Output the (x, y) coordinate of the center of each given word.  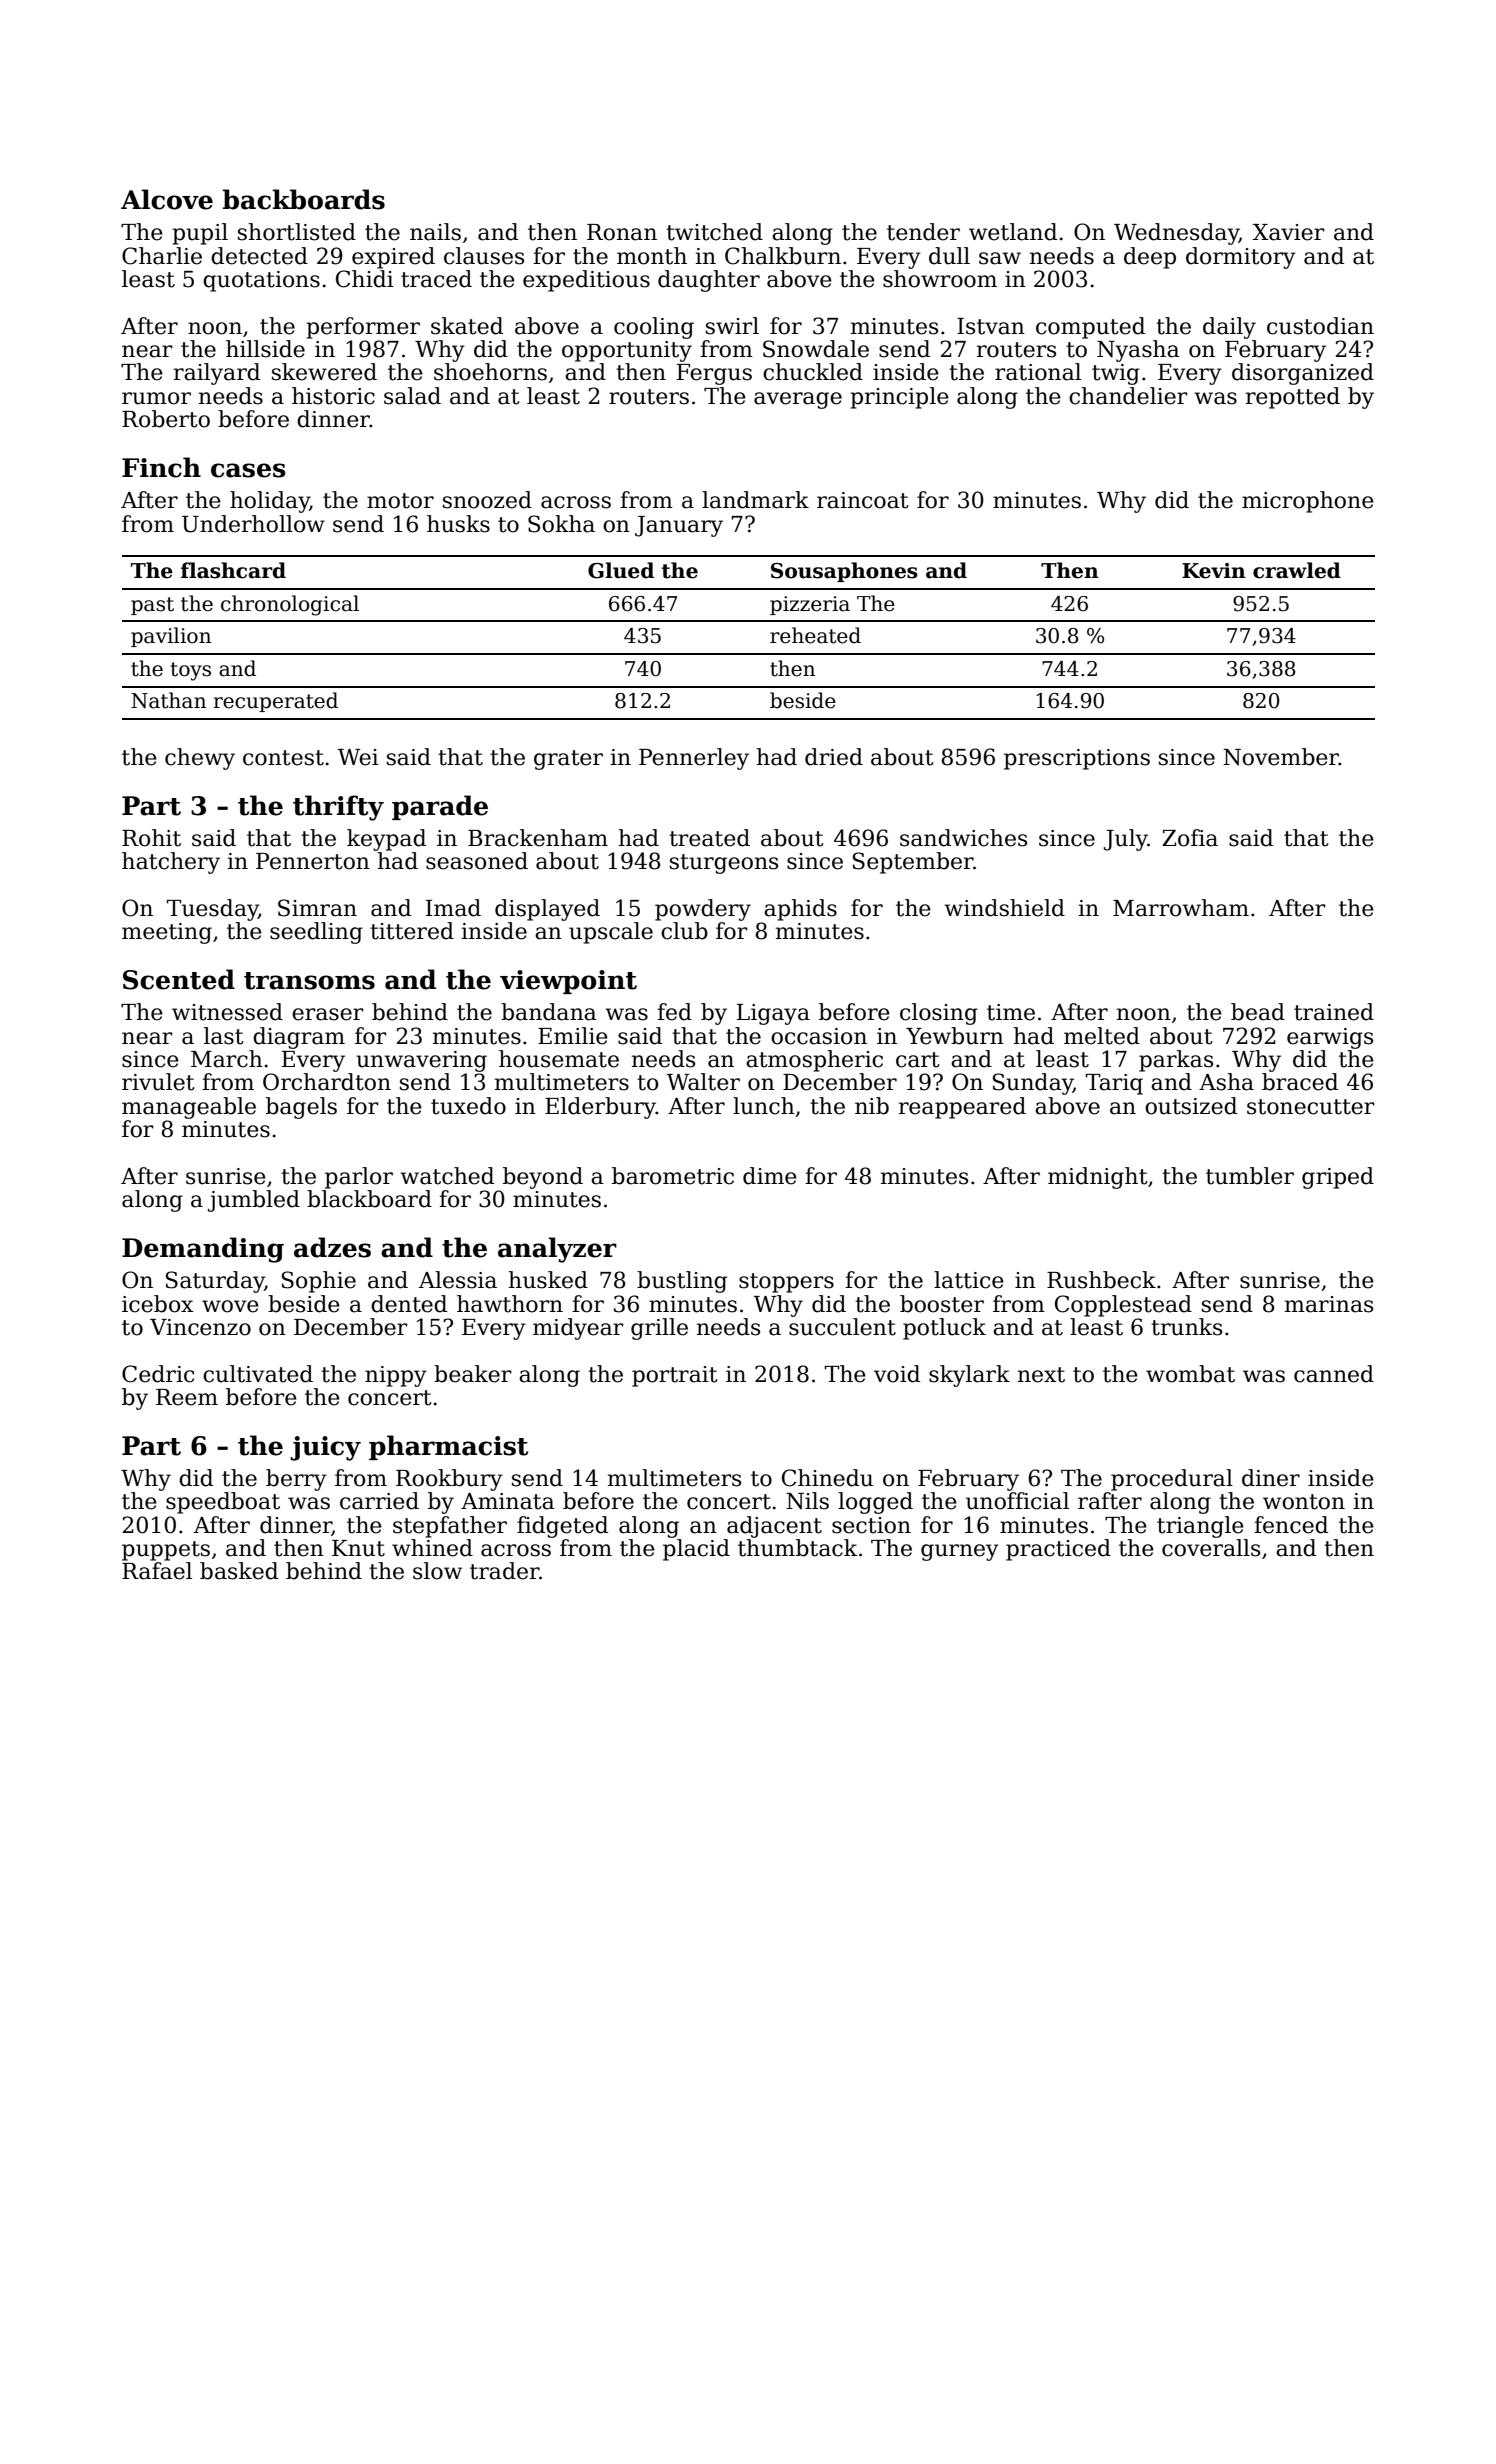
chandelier (1128, 396)
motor (400, 501)
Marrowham (1181, 908)
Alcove (167, 199)
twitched (714, 232)
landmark (755, 500)
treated (709, 838)
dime (770, 1176)
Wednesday (1176, 234)
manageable (189, 1108)
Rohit (151, 838)
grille (659, 1329)
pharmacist (448, 1447)
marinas (1329, 1304)
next (1041, 1375)
